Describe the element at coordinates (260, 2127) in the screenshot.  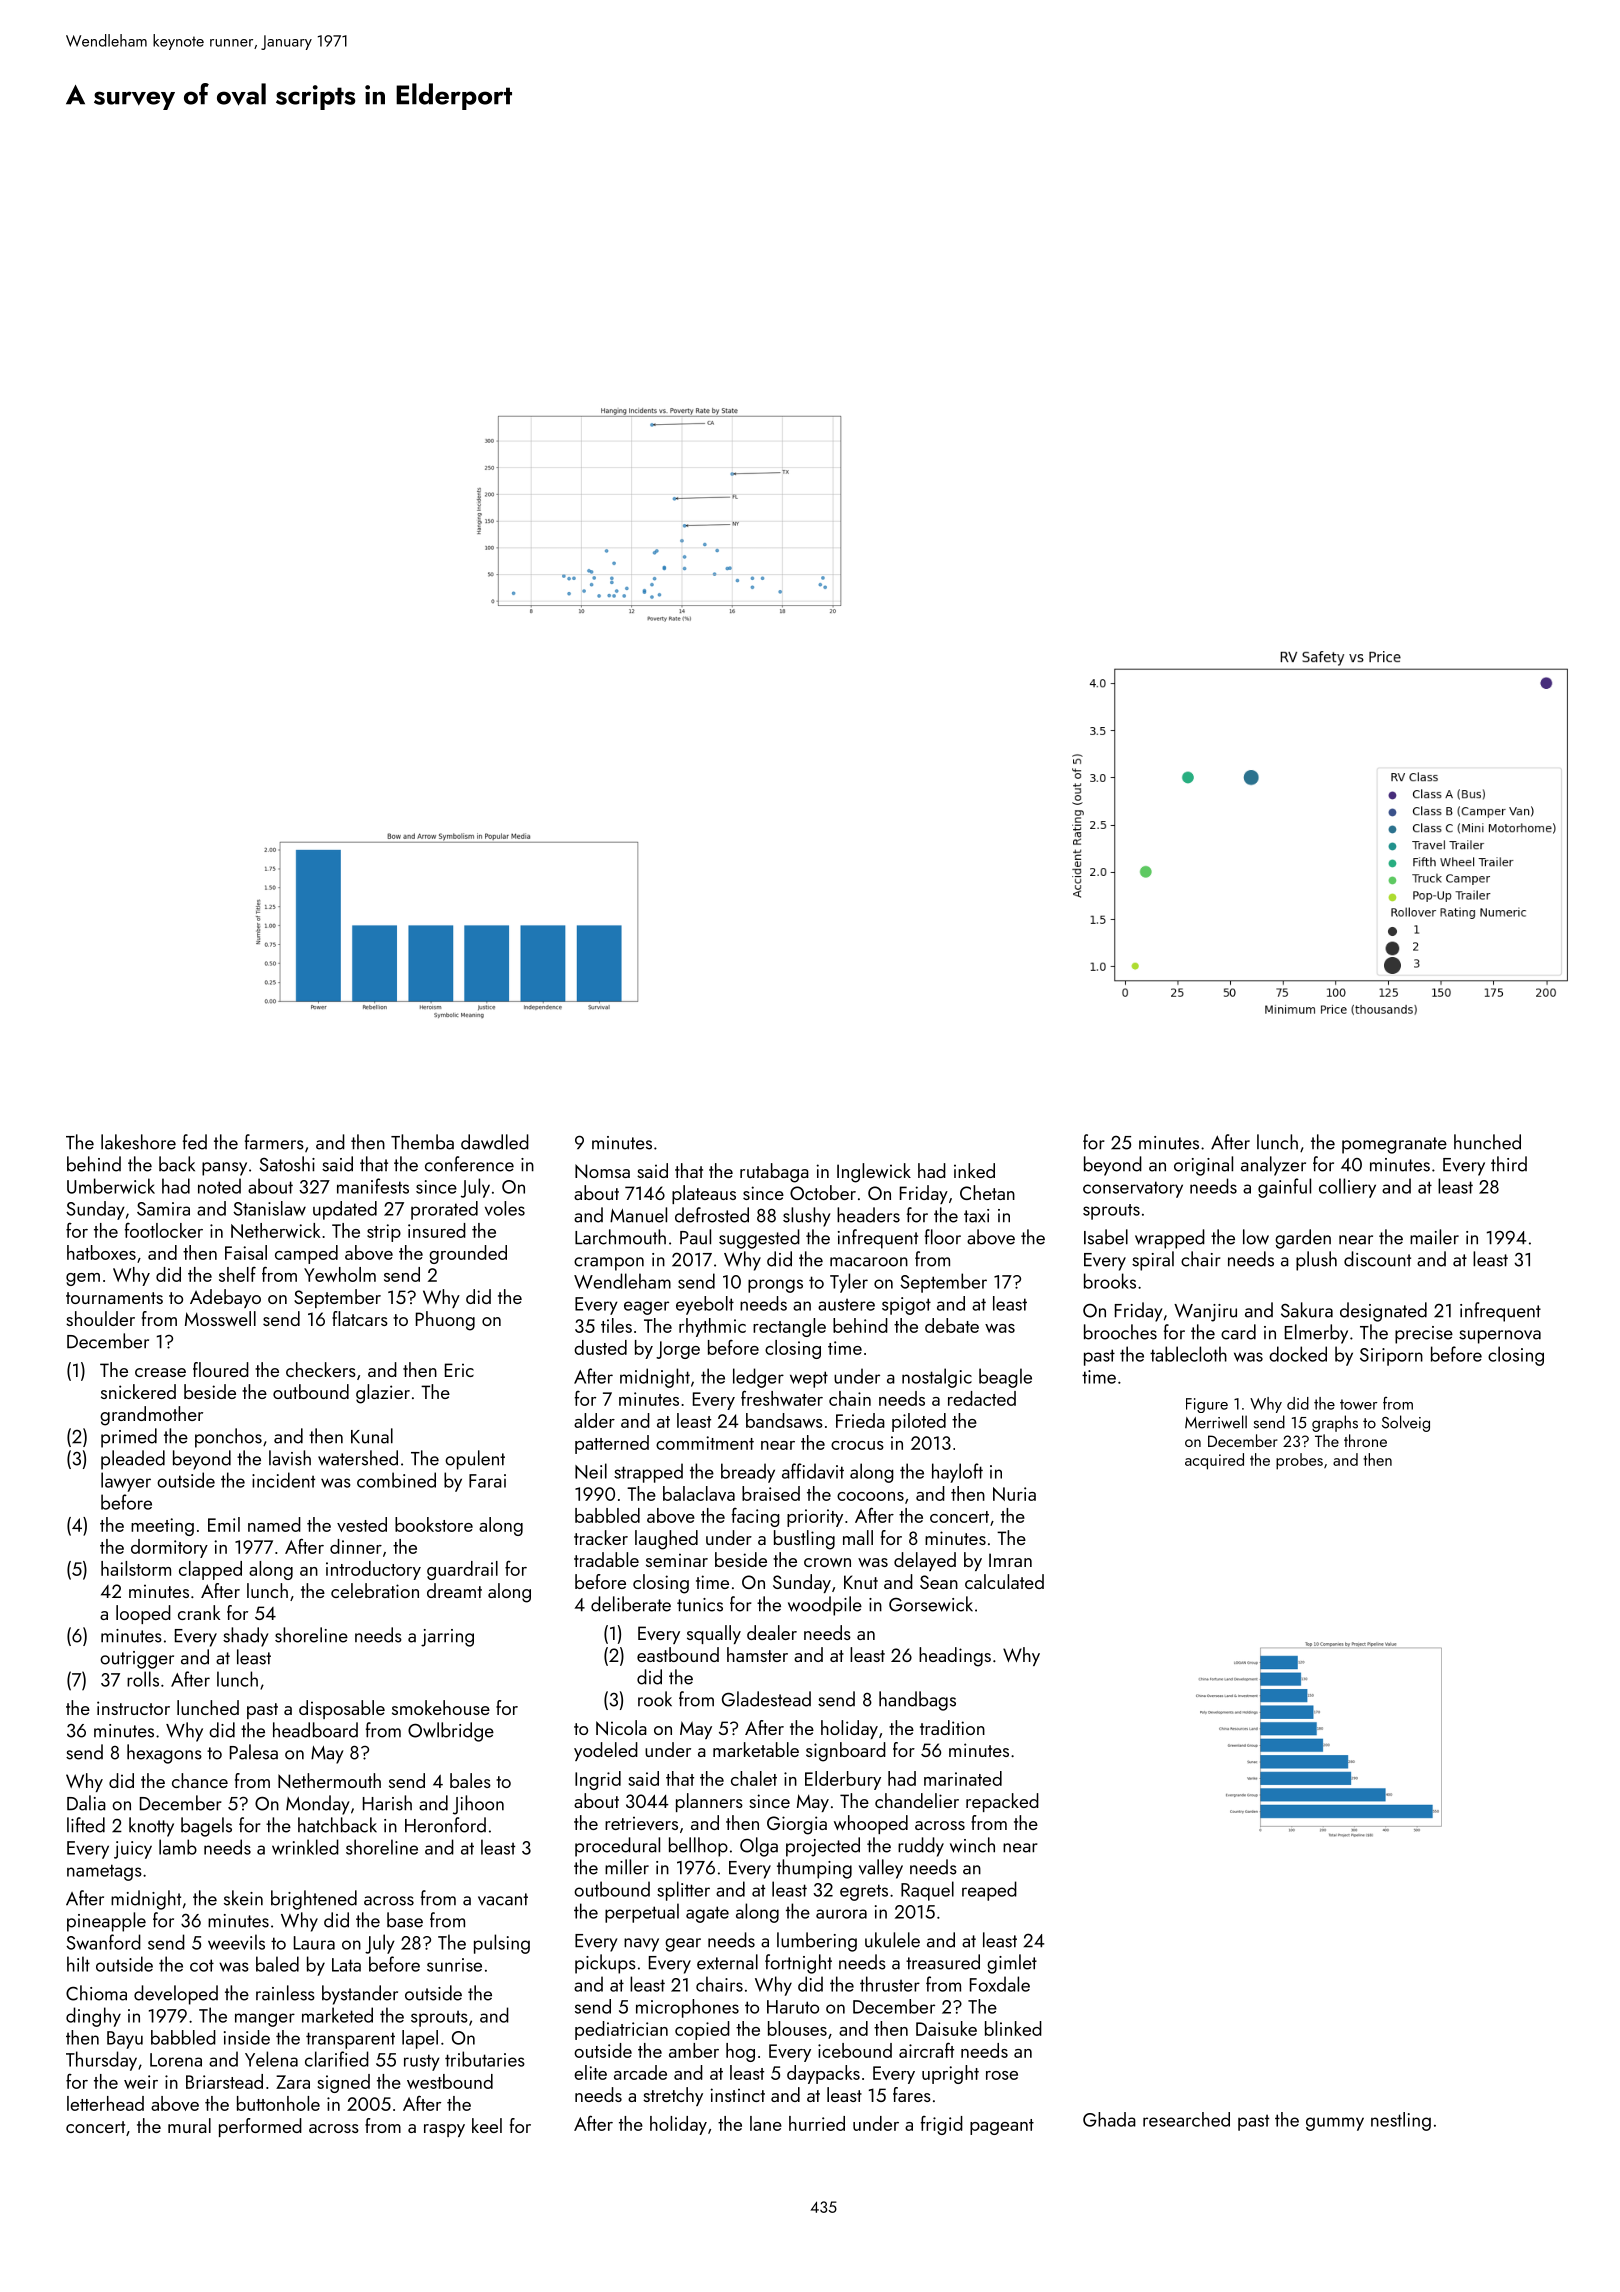
I see `performed` at that location.
